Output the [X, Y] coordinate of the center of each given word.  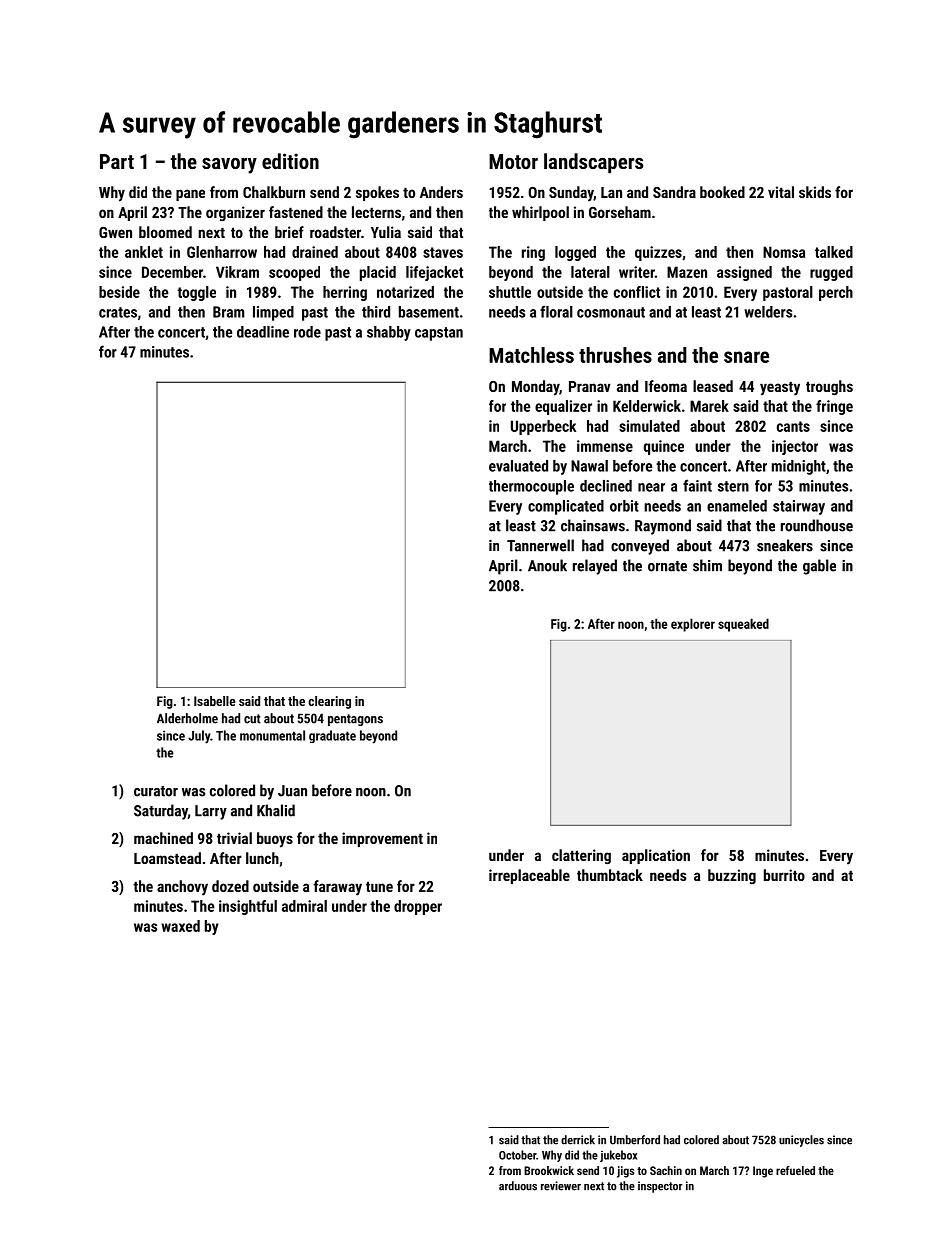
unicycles [801, 1141]
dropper [418, 907]
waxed [180, 926]
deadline [263, 332]
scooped [294, 273]
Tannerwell [540, 545]
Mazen [687, 272]
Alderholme [187, 718]
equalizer [563, 407]
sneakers [785, 545]
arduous [518, 1186]
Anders [441, 192]
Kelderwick [647, 406]
